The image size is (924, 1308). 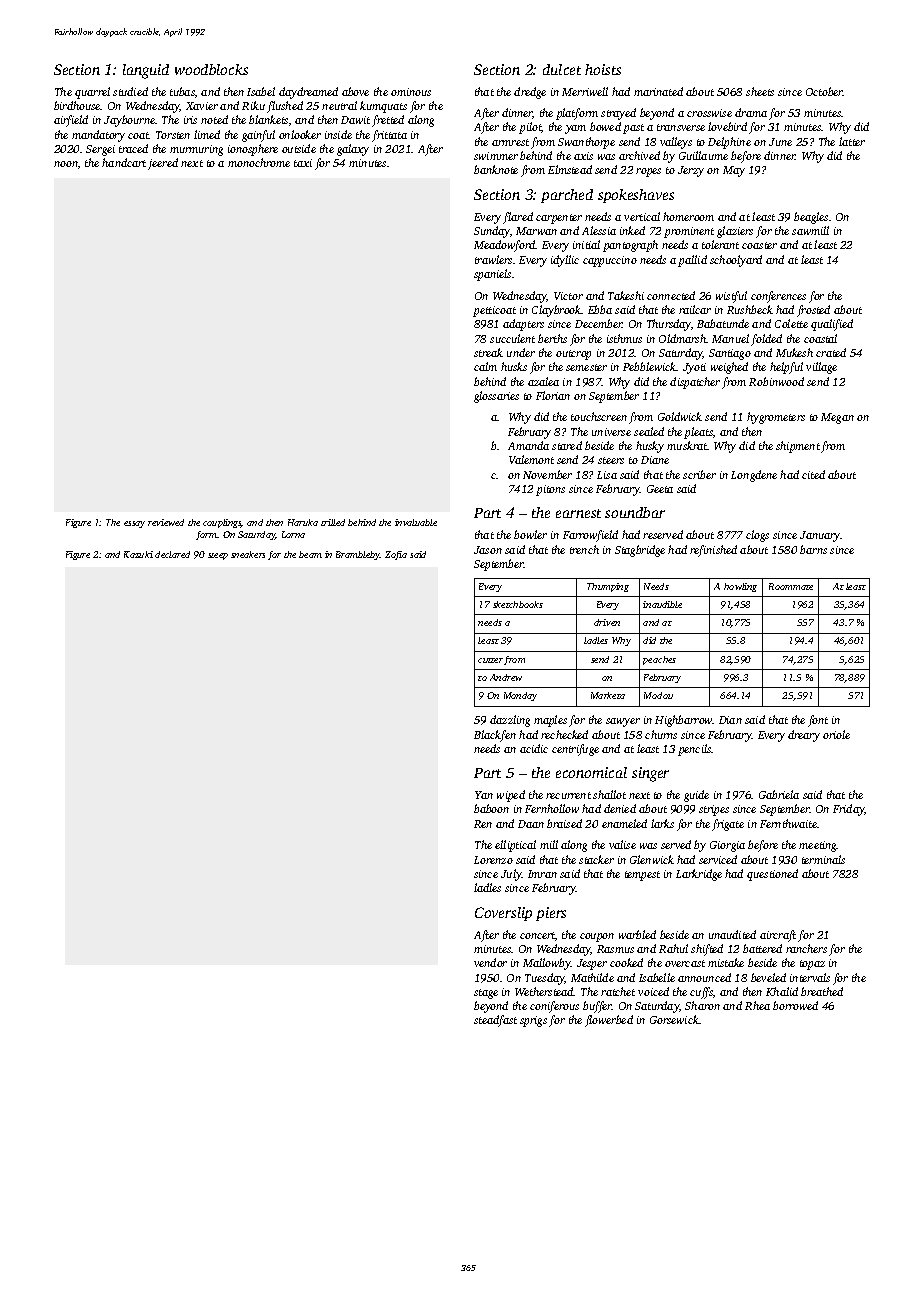 I want to click on streak, so click(x=488, y=352).
